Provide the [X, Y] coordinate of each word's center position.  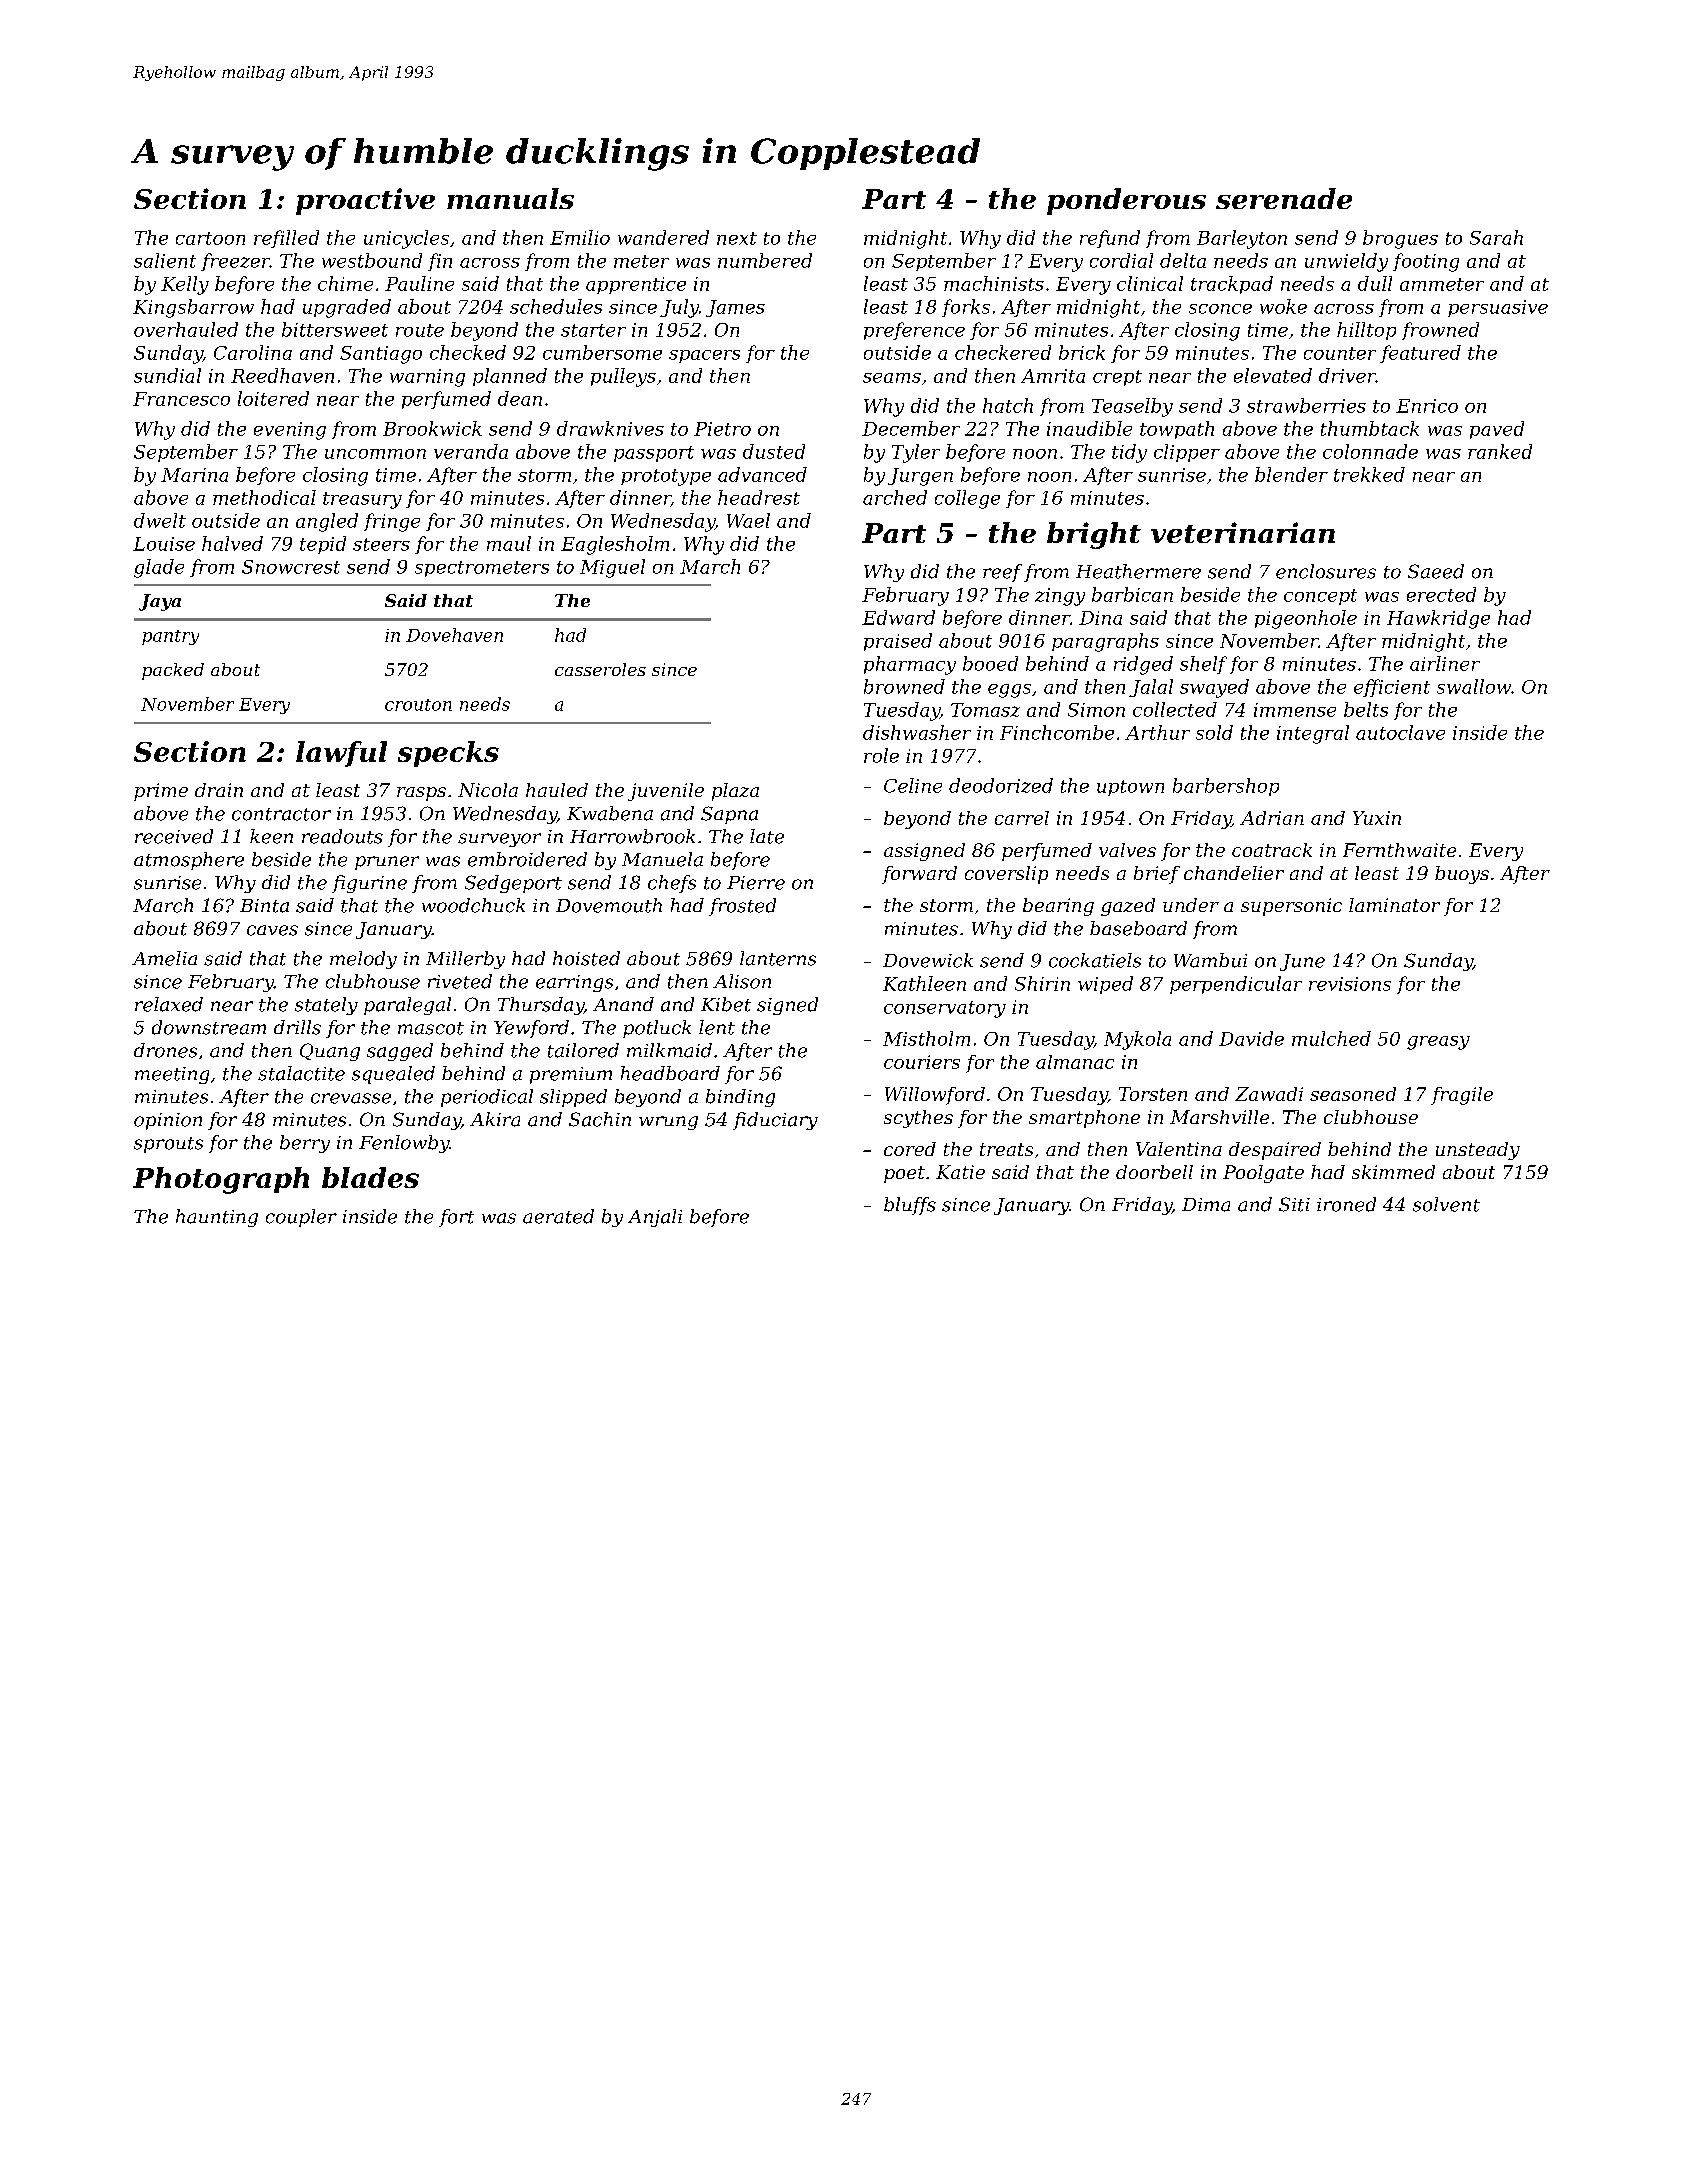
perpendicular [1236, 985]
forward [919, 875]
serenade [1284, 198]
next [737, 238]
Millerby [465, 960]
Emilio [580, 237]
